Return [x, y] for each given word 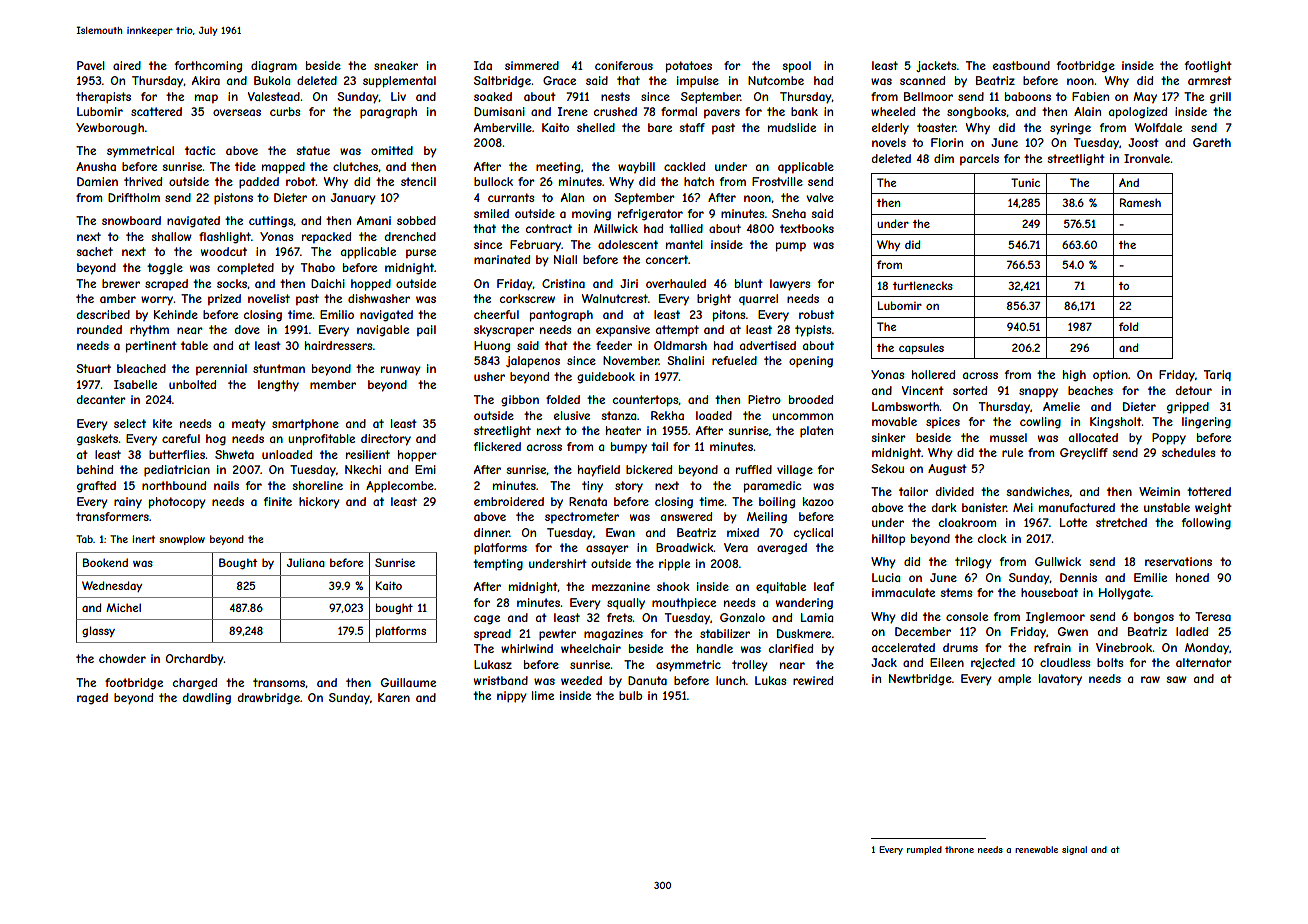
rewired [813, 680]
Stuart [93, 368]
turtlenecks [923, 285]
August [947, 470]
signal [1074, 850]
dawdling [207, 699]
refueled [734, 360]
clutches [355, 166]
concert [667, 259]
